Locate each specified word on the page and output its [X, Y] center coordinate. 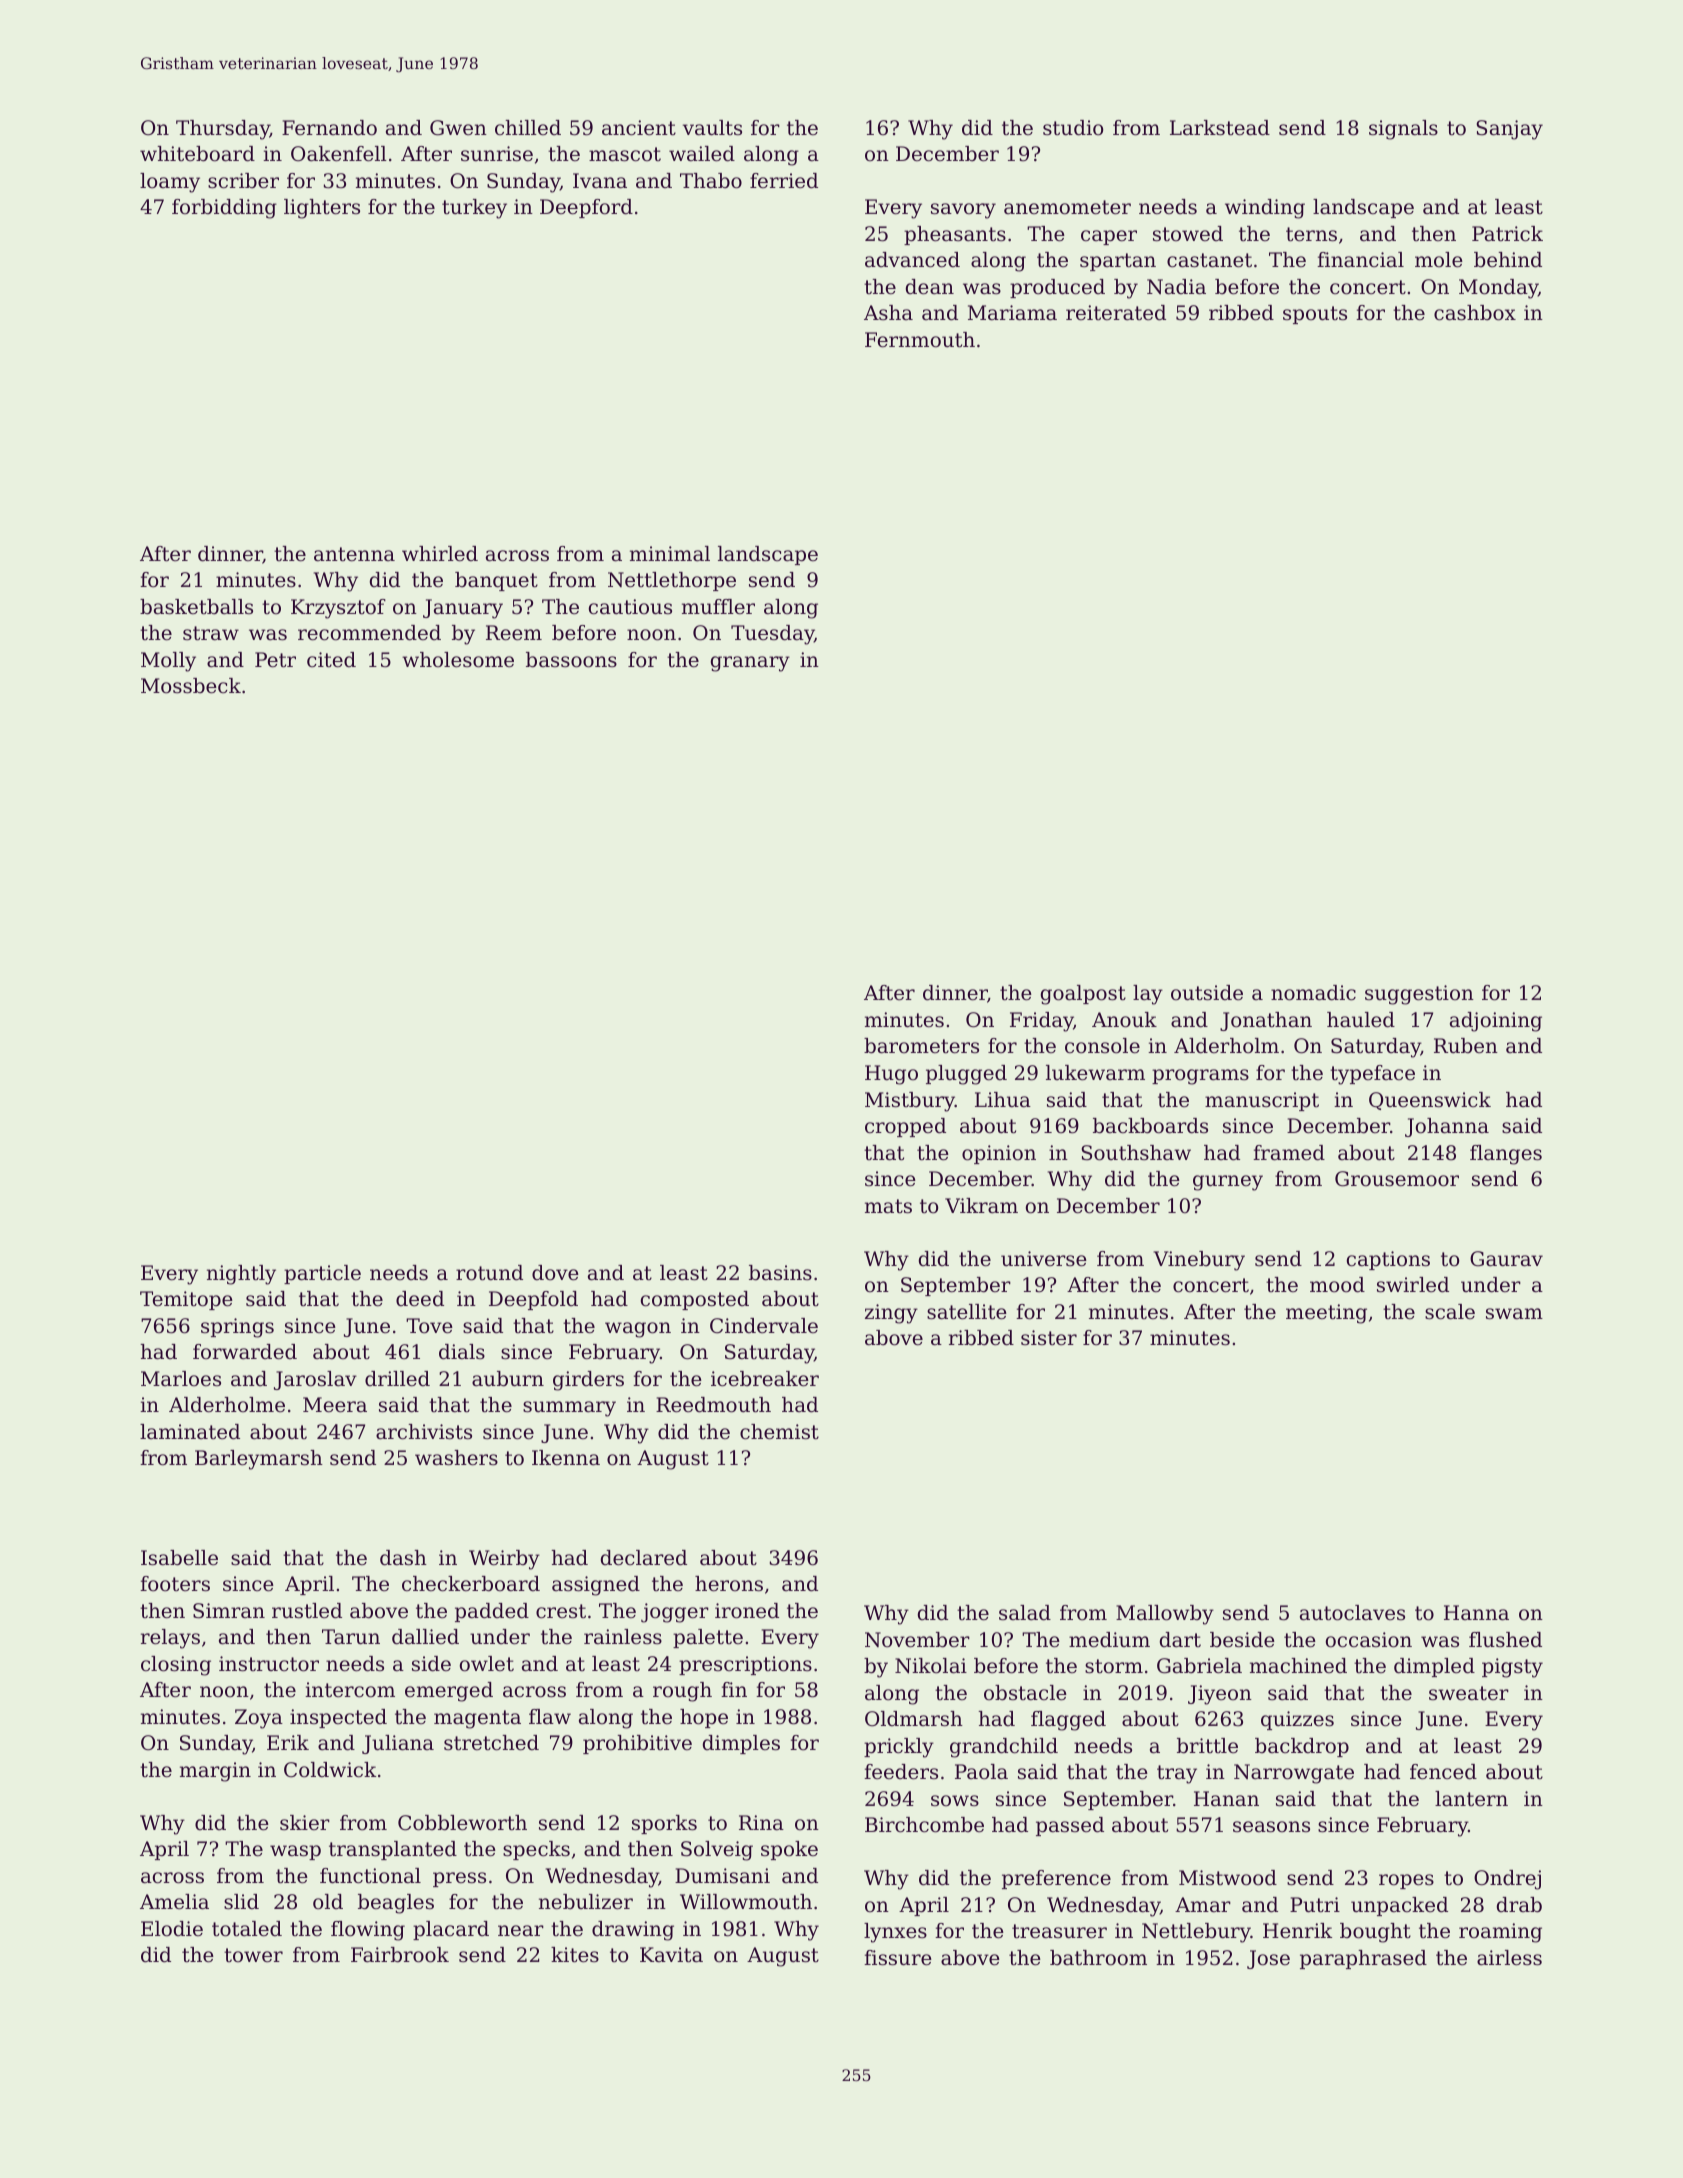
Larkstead [1220, 128]
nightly [241, 1275]
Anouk [1124, 1020]
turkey [474, 209]
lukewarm [1095, 1073]
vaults [712, 127]
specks [536, 1850]
